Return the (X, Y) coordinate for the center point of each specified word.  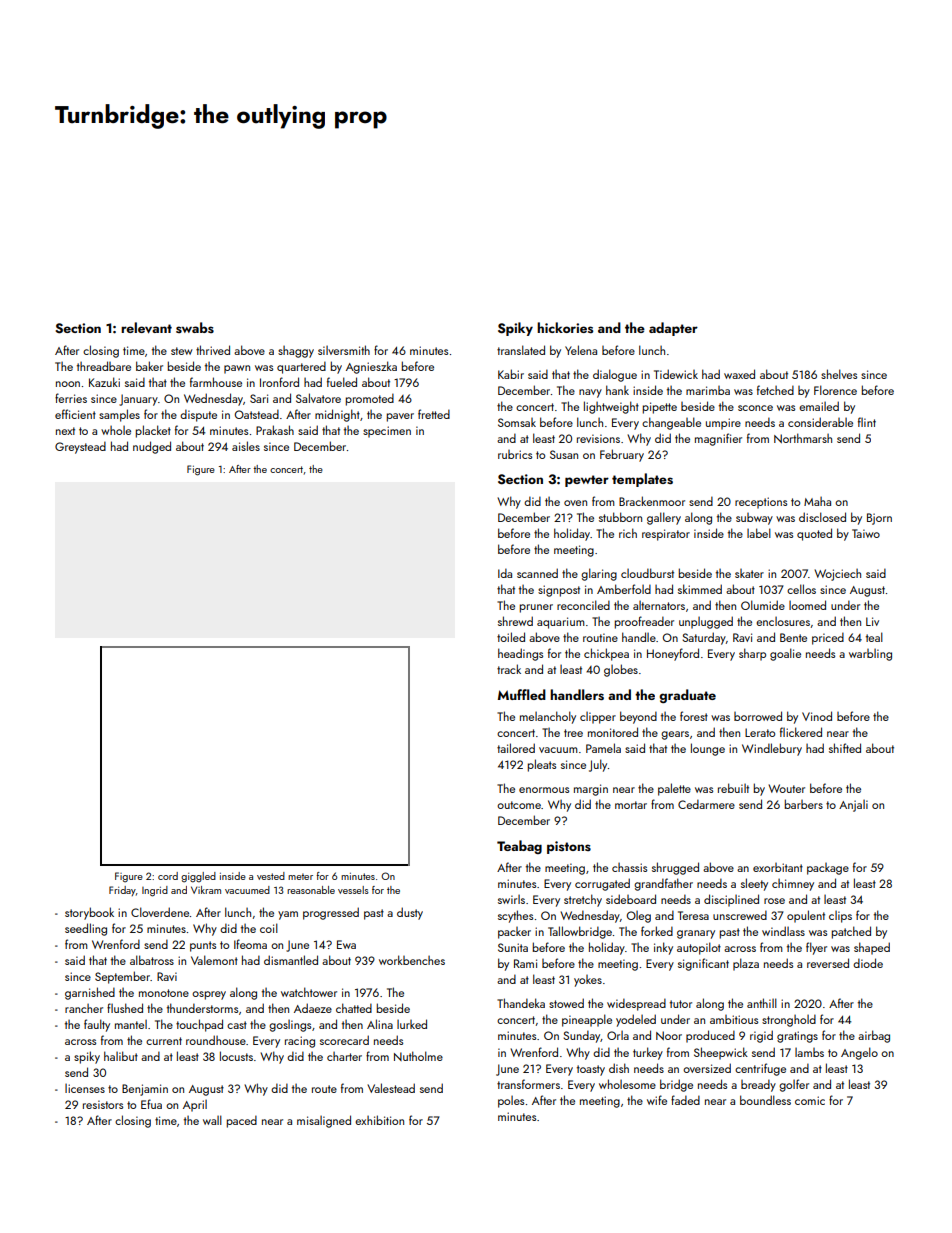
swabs (195, 327)
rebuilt (733, 788)
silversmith (344, 350)
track (509, 669)
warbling (870, 655)
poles (511, 1102)
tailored (516, 748)
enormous (544, 790)
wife (657, 1100)
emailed (819, 406)
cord (168, 876)
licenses (85, 1088)
